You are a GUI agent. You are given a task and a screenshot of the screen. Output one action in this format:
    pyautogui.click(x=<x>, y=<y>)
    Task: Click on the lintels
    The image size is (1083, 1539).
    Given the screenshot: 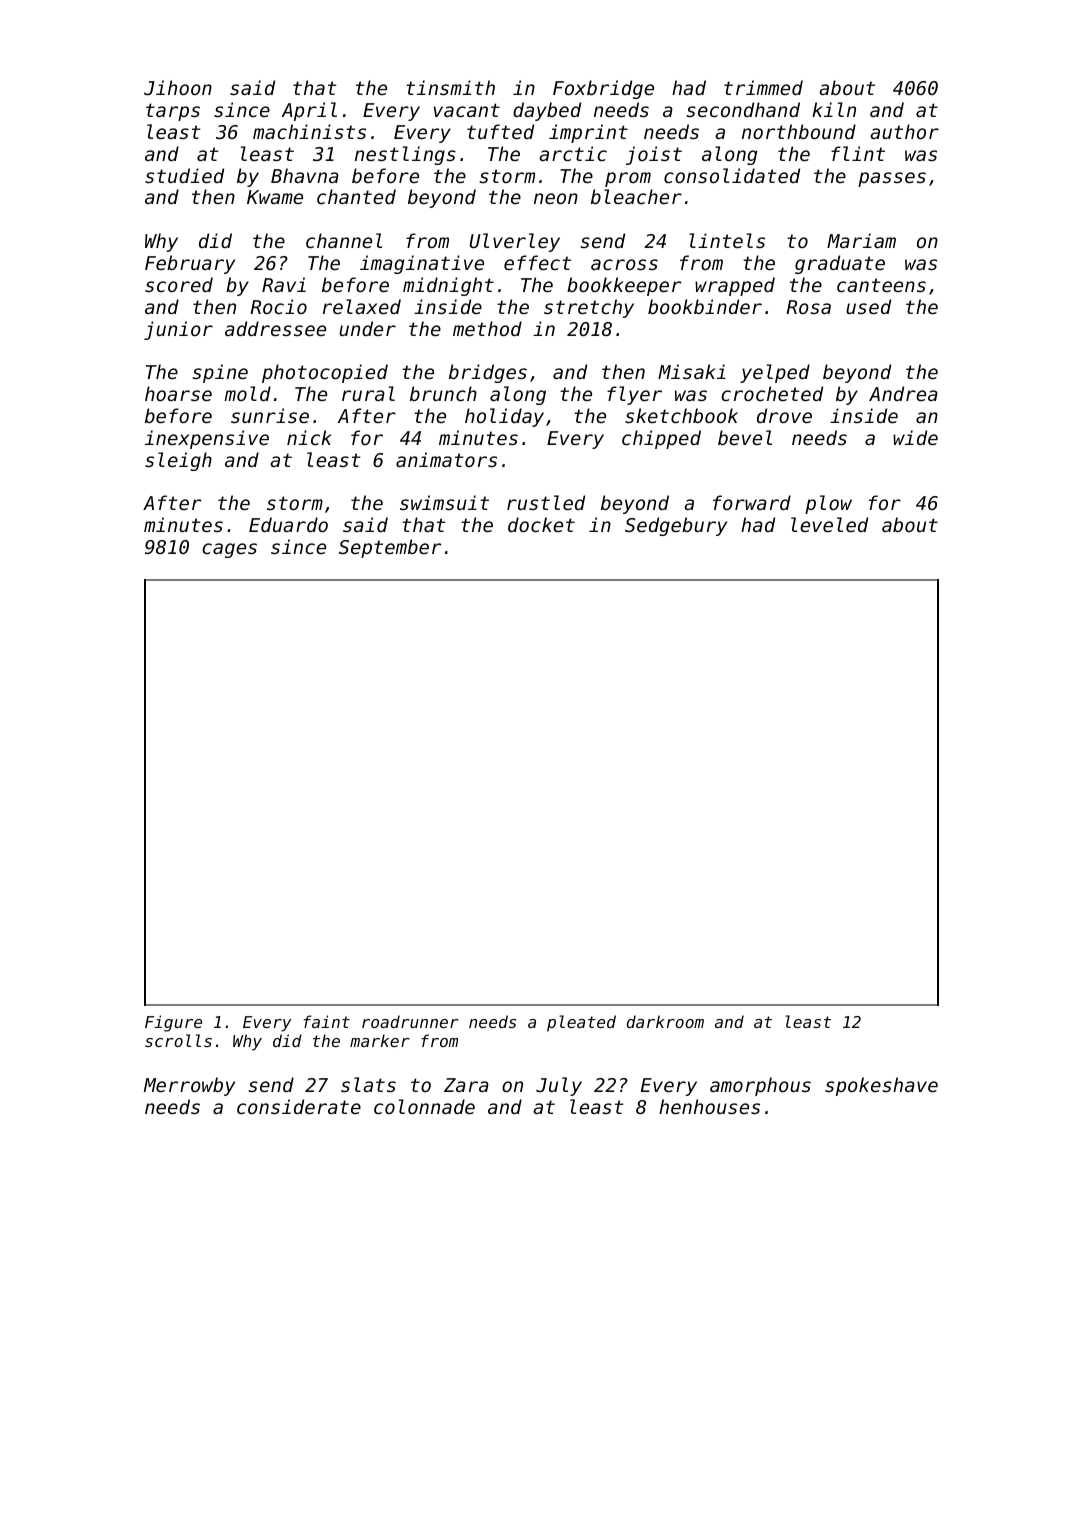 What is the action you would take?
    pyautogui.click(x=727, y=240)
